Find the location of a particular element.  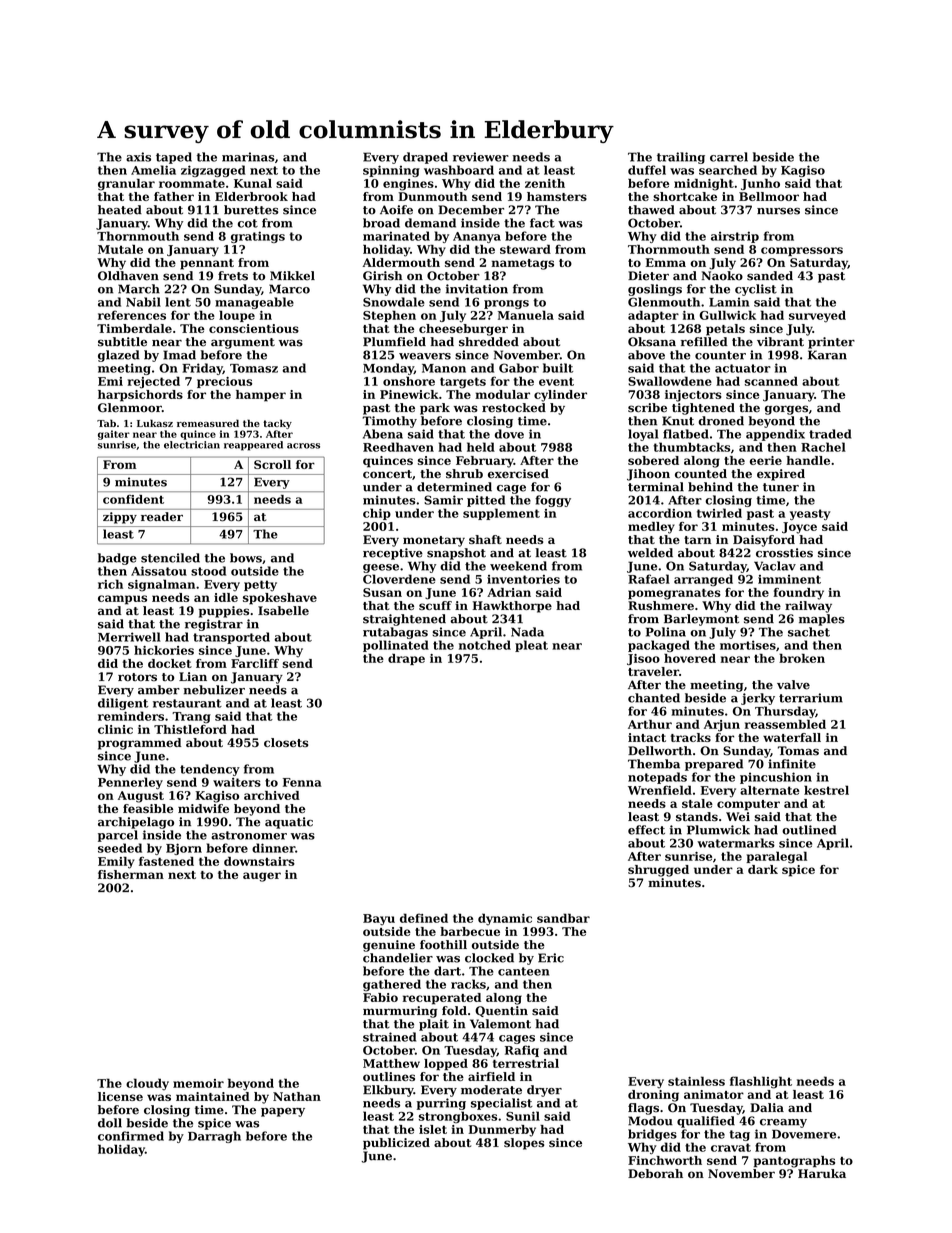

compressors is located at coordinates (802, 251).
